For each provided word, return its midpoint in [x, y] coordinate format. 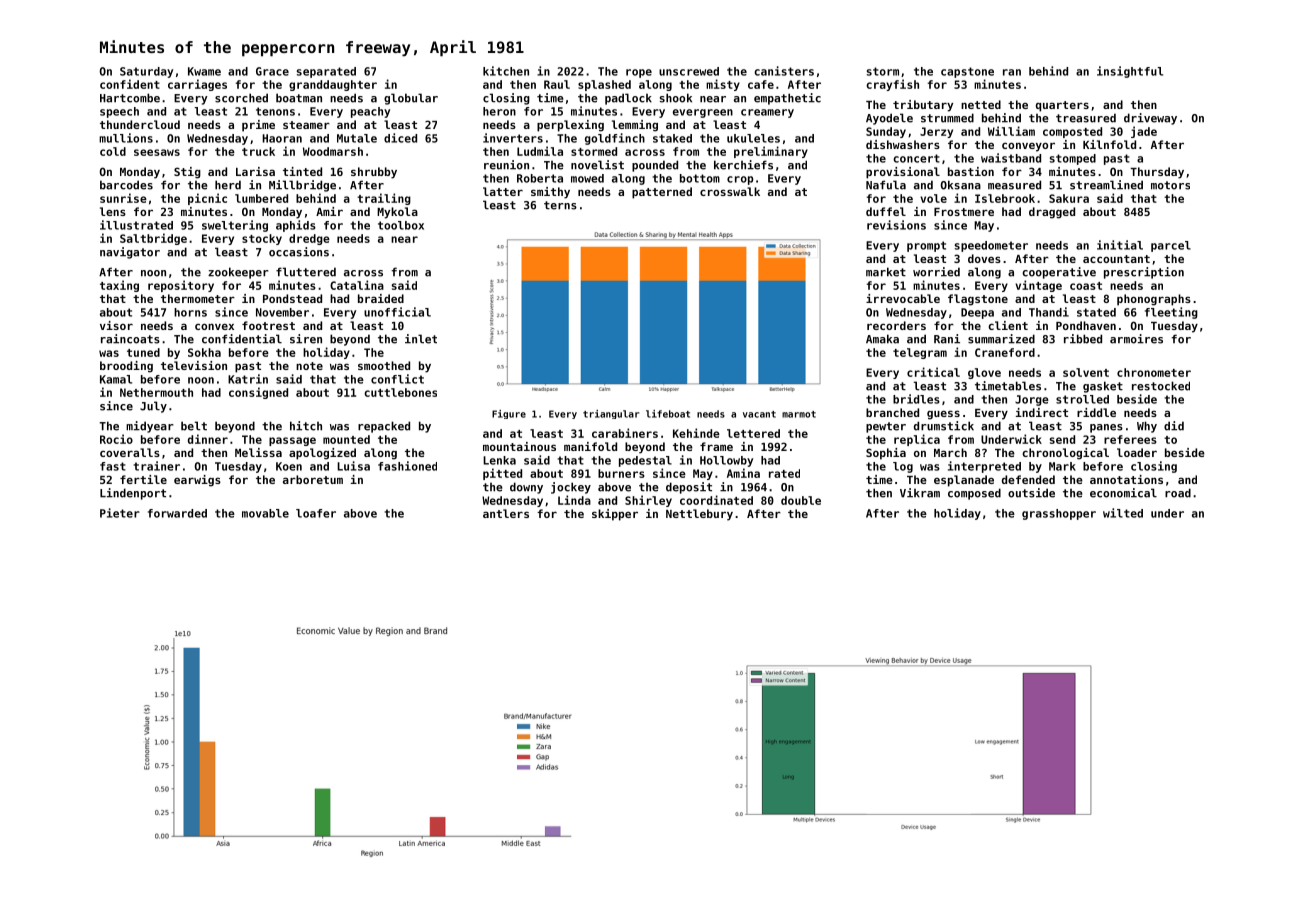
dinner [208, 439]
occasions [299, 252]
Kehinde [696, 433]
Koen [289, 466]
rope [639, 73]
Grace [272, 71]
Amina [743, 473]
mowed [587, 178]
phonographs [1154, 300]
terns [560, 205]
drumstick [944, 426]
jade [1144, 132]
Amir [329, 211]
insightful [1130, 72]
